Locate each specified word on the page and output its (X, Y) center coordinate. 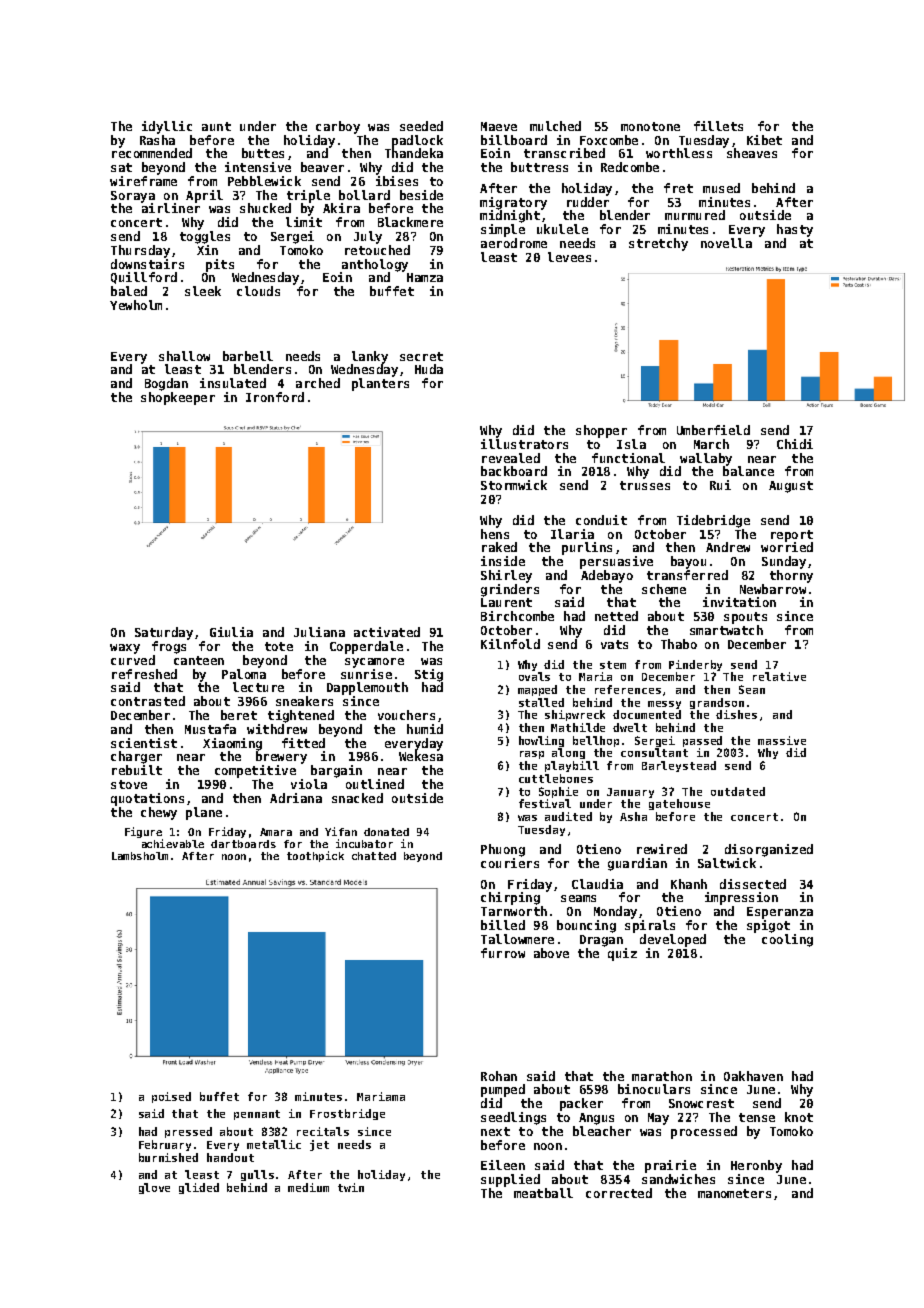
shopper (601, 431)
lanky (370, 357)
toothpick (315, 856)
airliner (171, 208)
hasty (795, 230)
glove (154, 1188)
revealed (511, 458)
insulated (233, 383)
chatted (374, 856)
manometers (734, 1193)
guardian (637, 864)
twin (351, 1187)
